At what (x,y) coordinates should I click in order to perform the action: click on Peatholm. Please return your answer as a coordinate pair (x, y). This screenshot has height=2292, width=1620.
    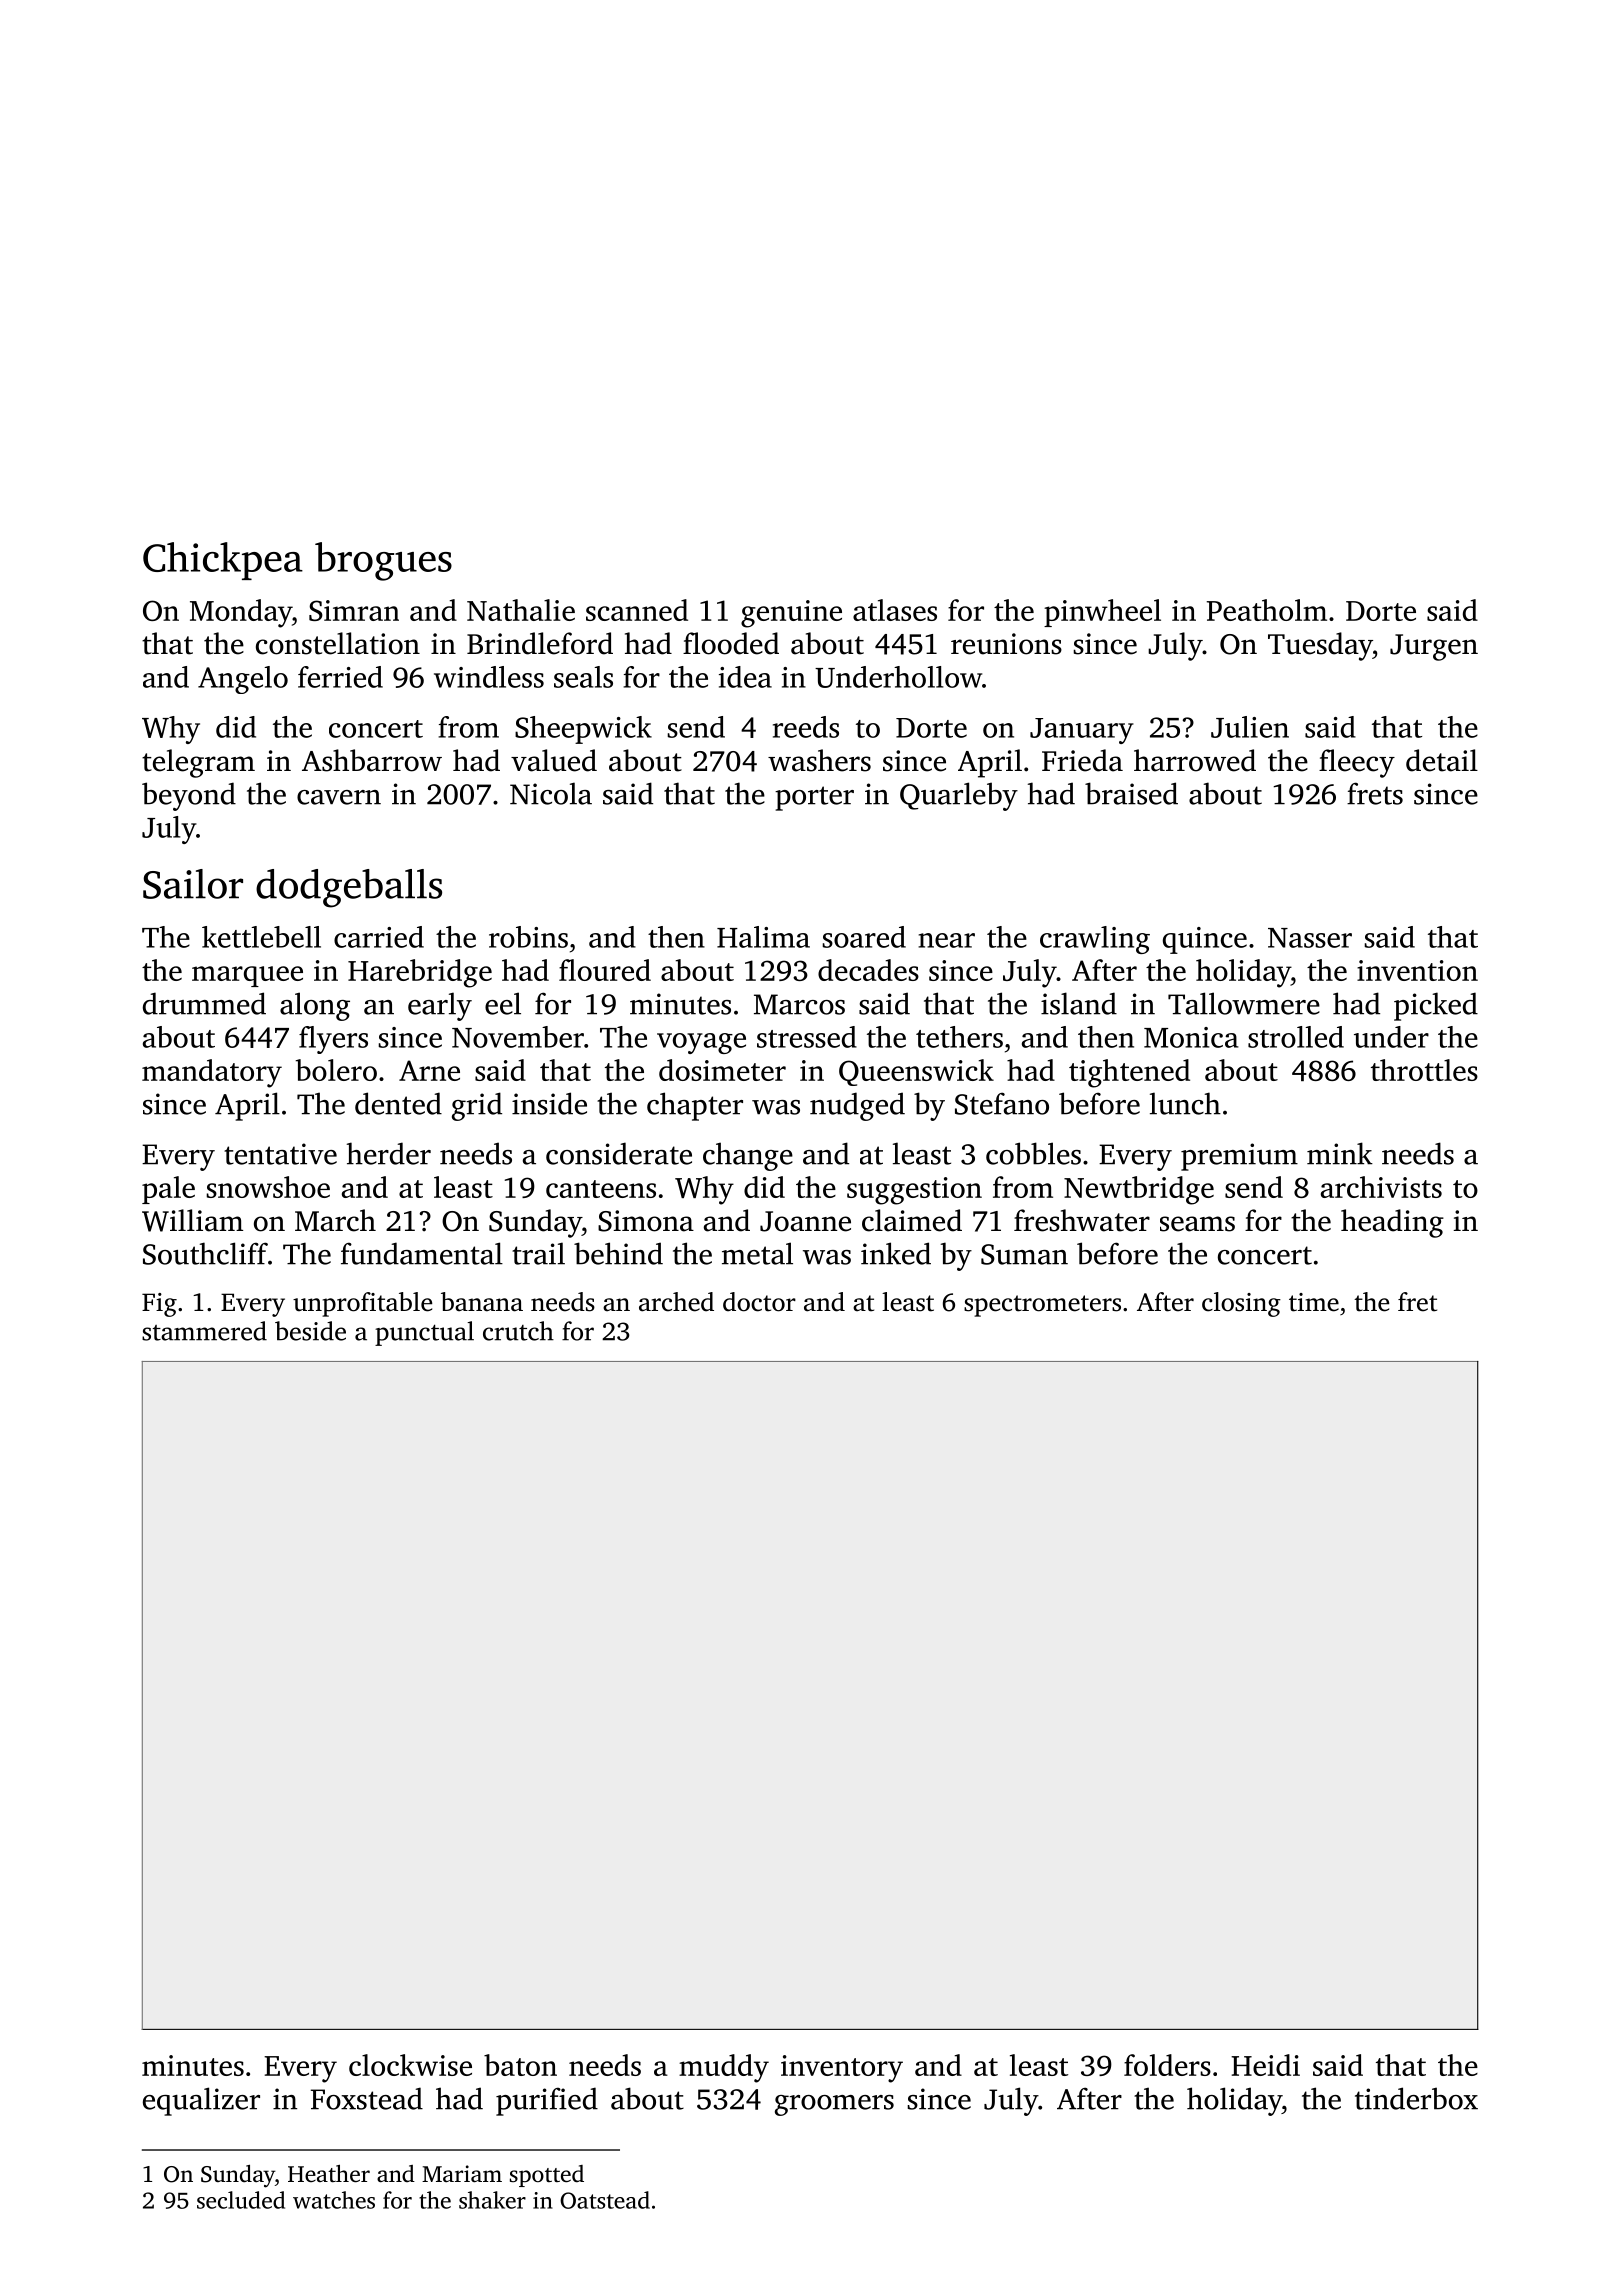
    Looking at the image, I should click on (1267, 610).
